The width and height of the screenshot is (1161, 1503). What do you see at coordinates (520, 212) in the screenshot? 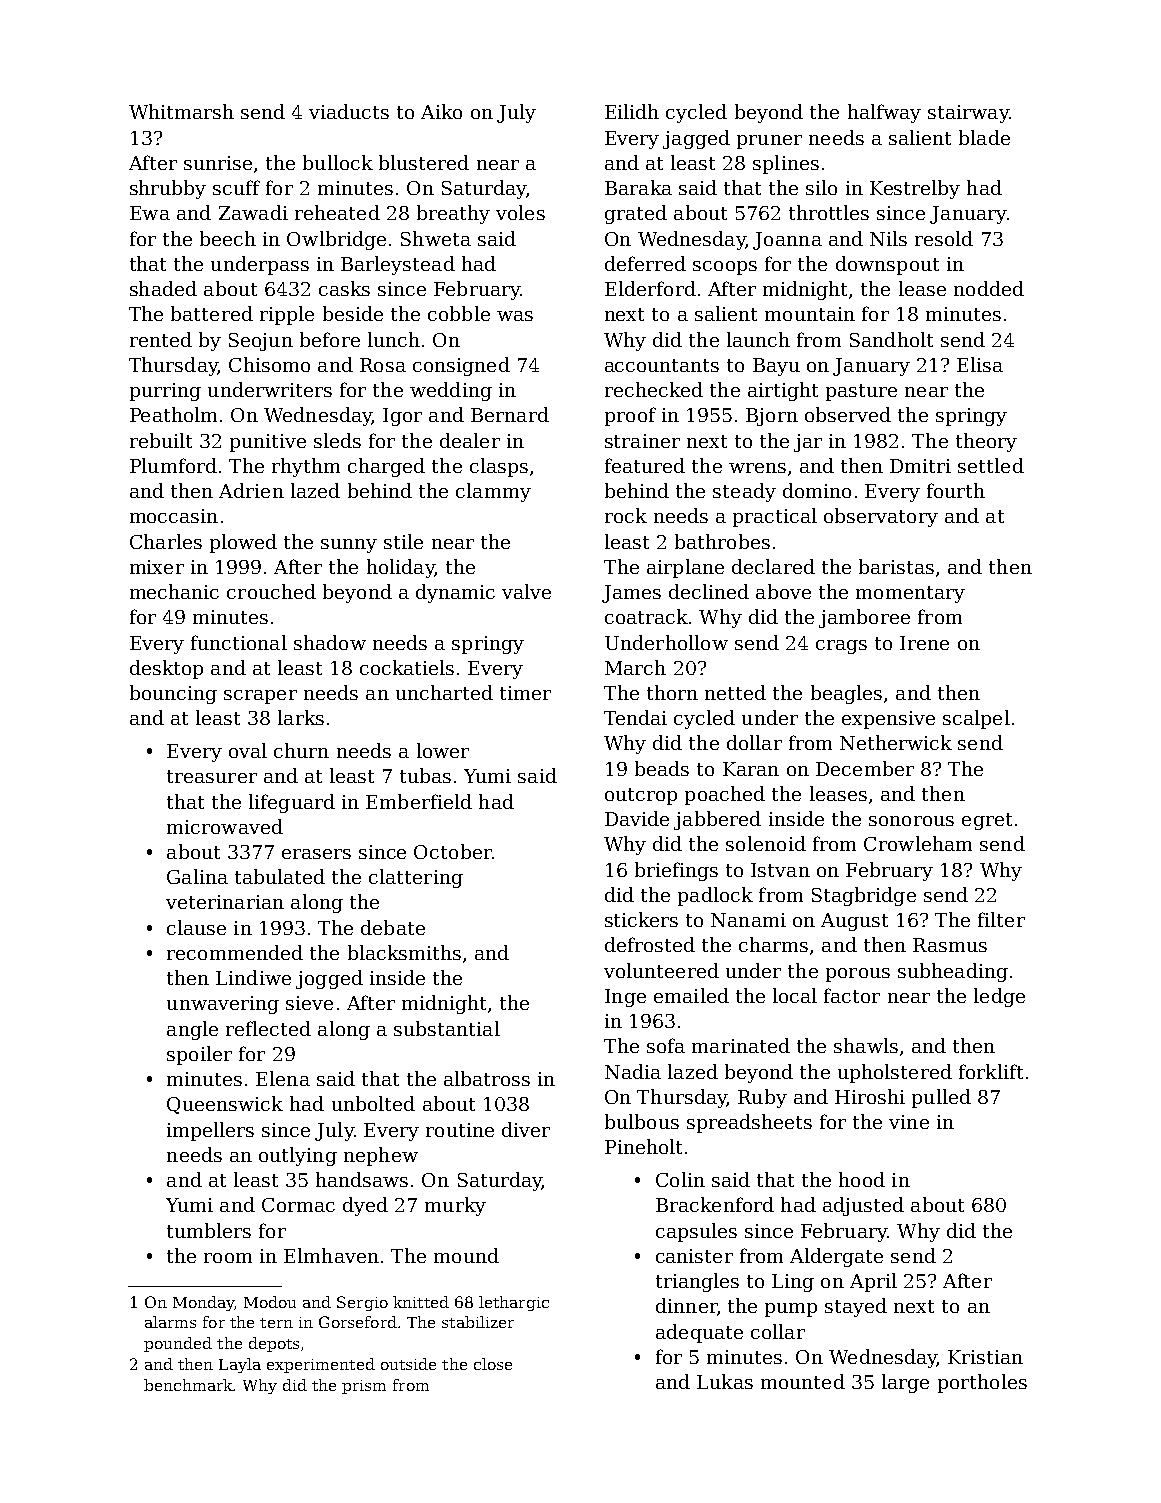
I see `voles` at bounding box center [520, 212].
